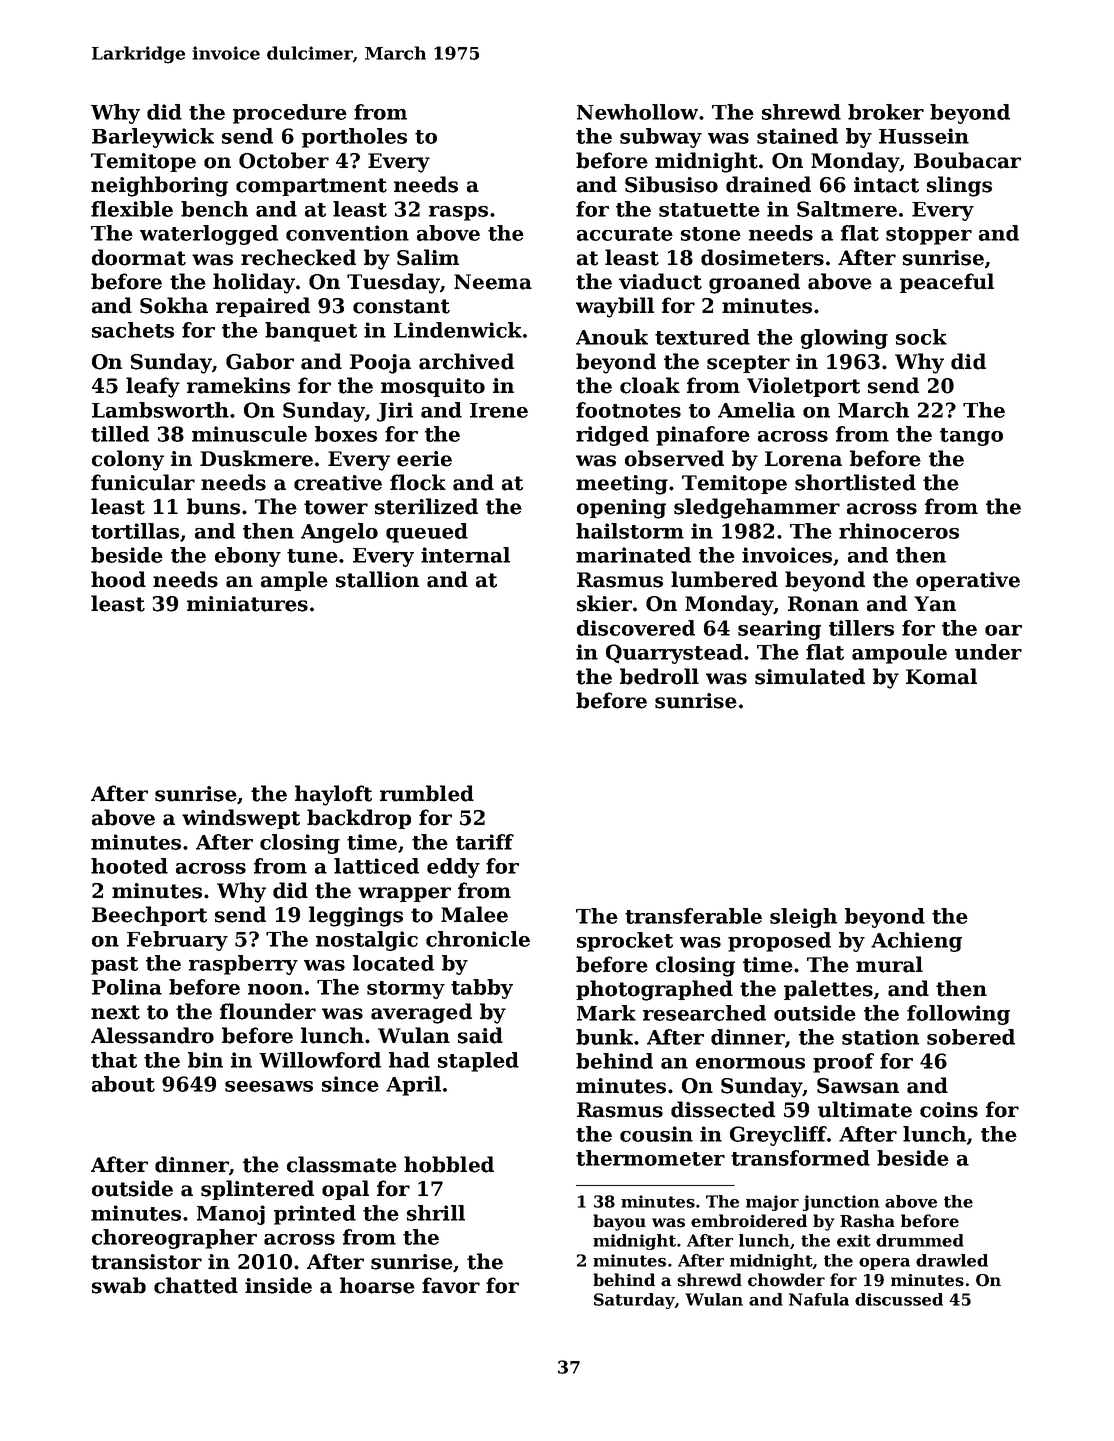 This screenshot has width=1114, height=1441. I want to click on glowing, so click(844, 339).
